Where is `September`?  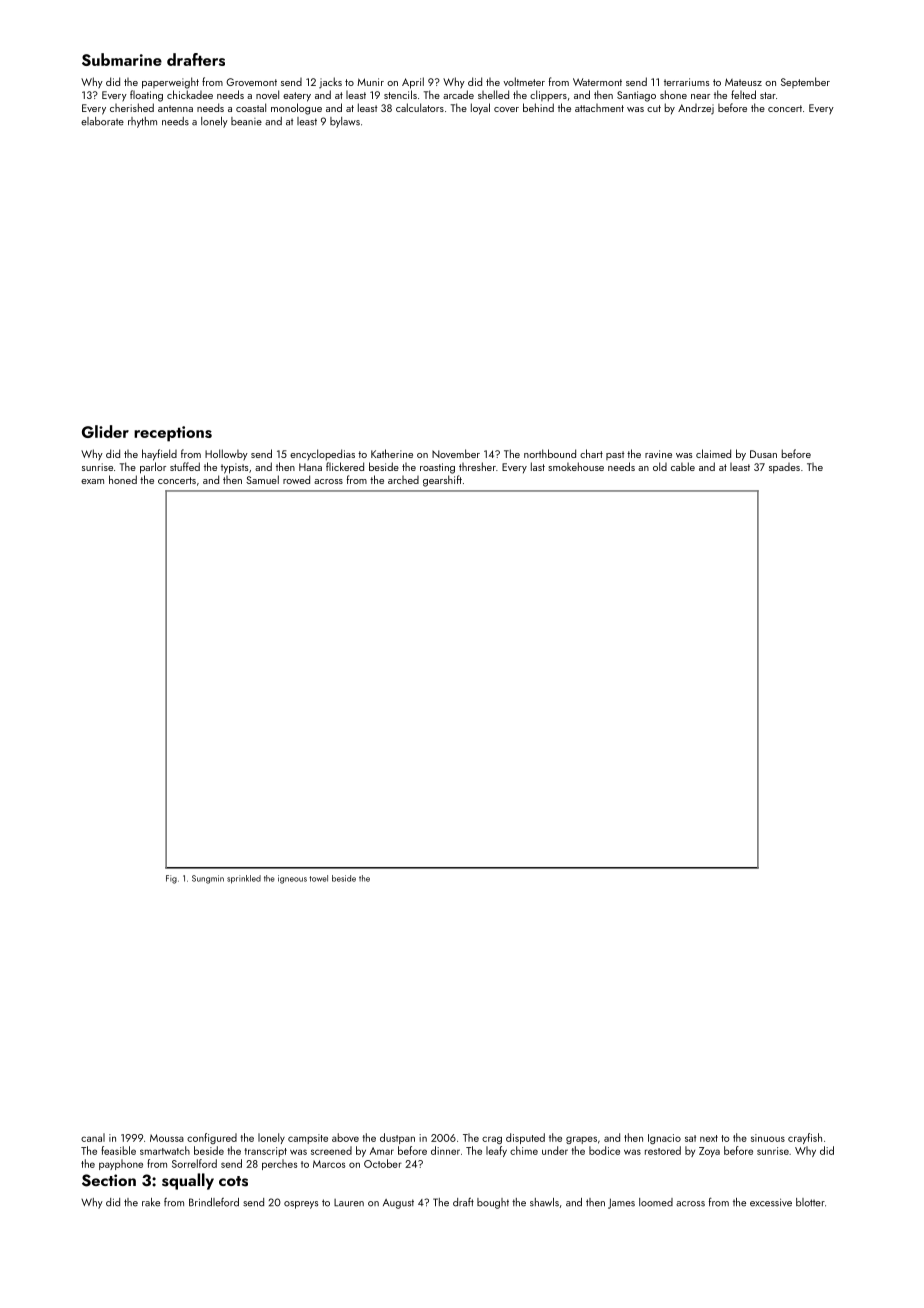
September is located at coordinates (805, 82).
